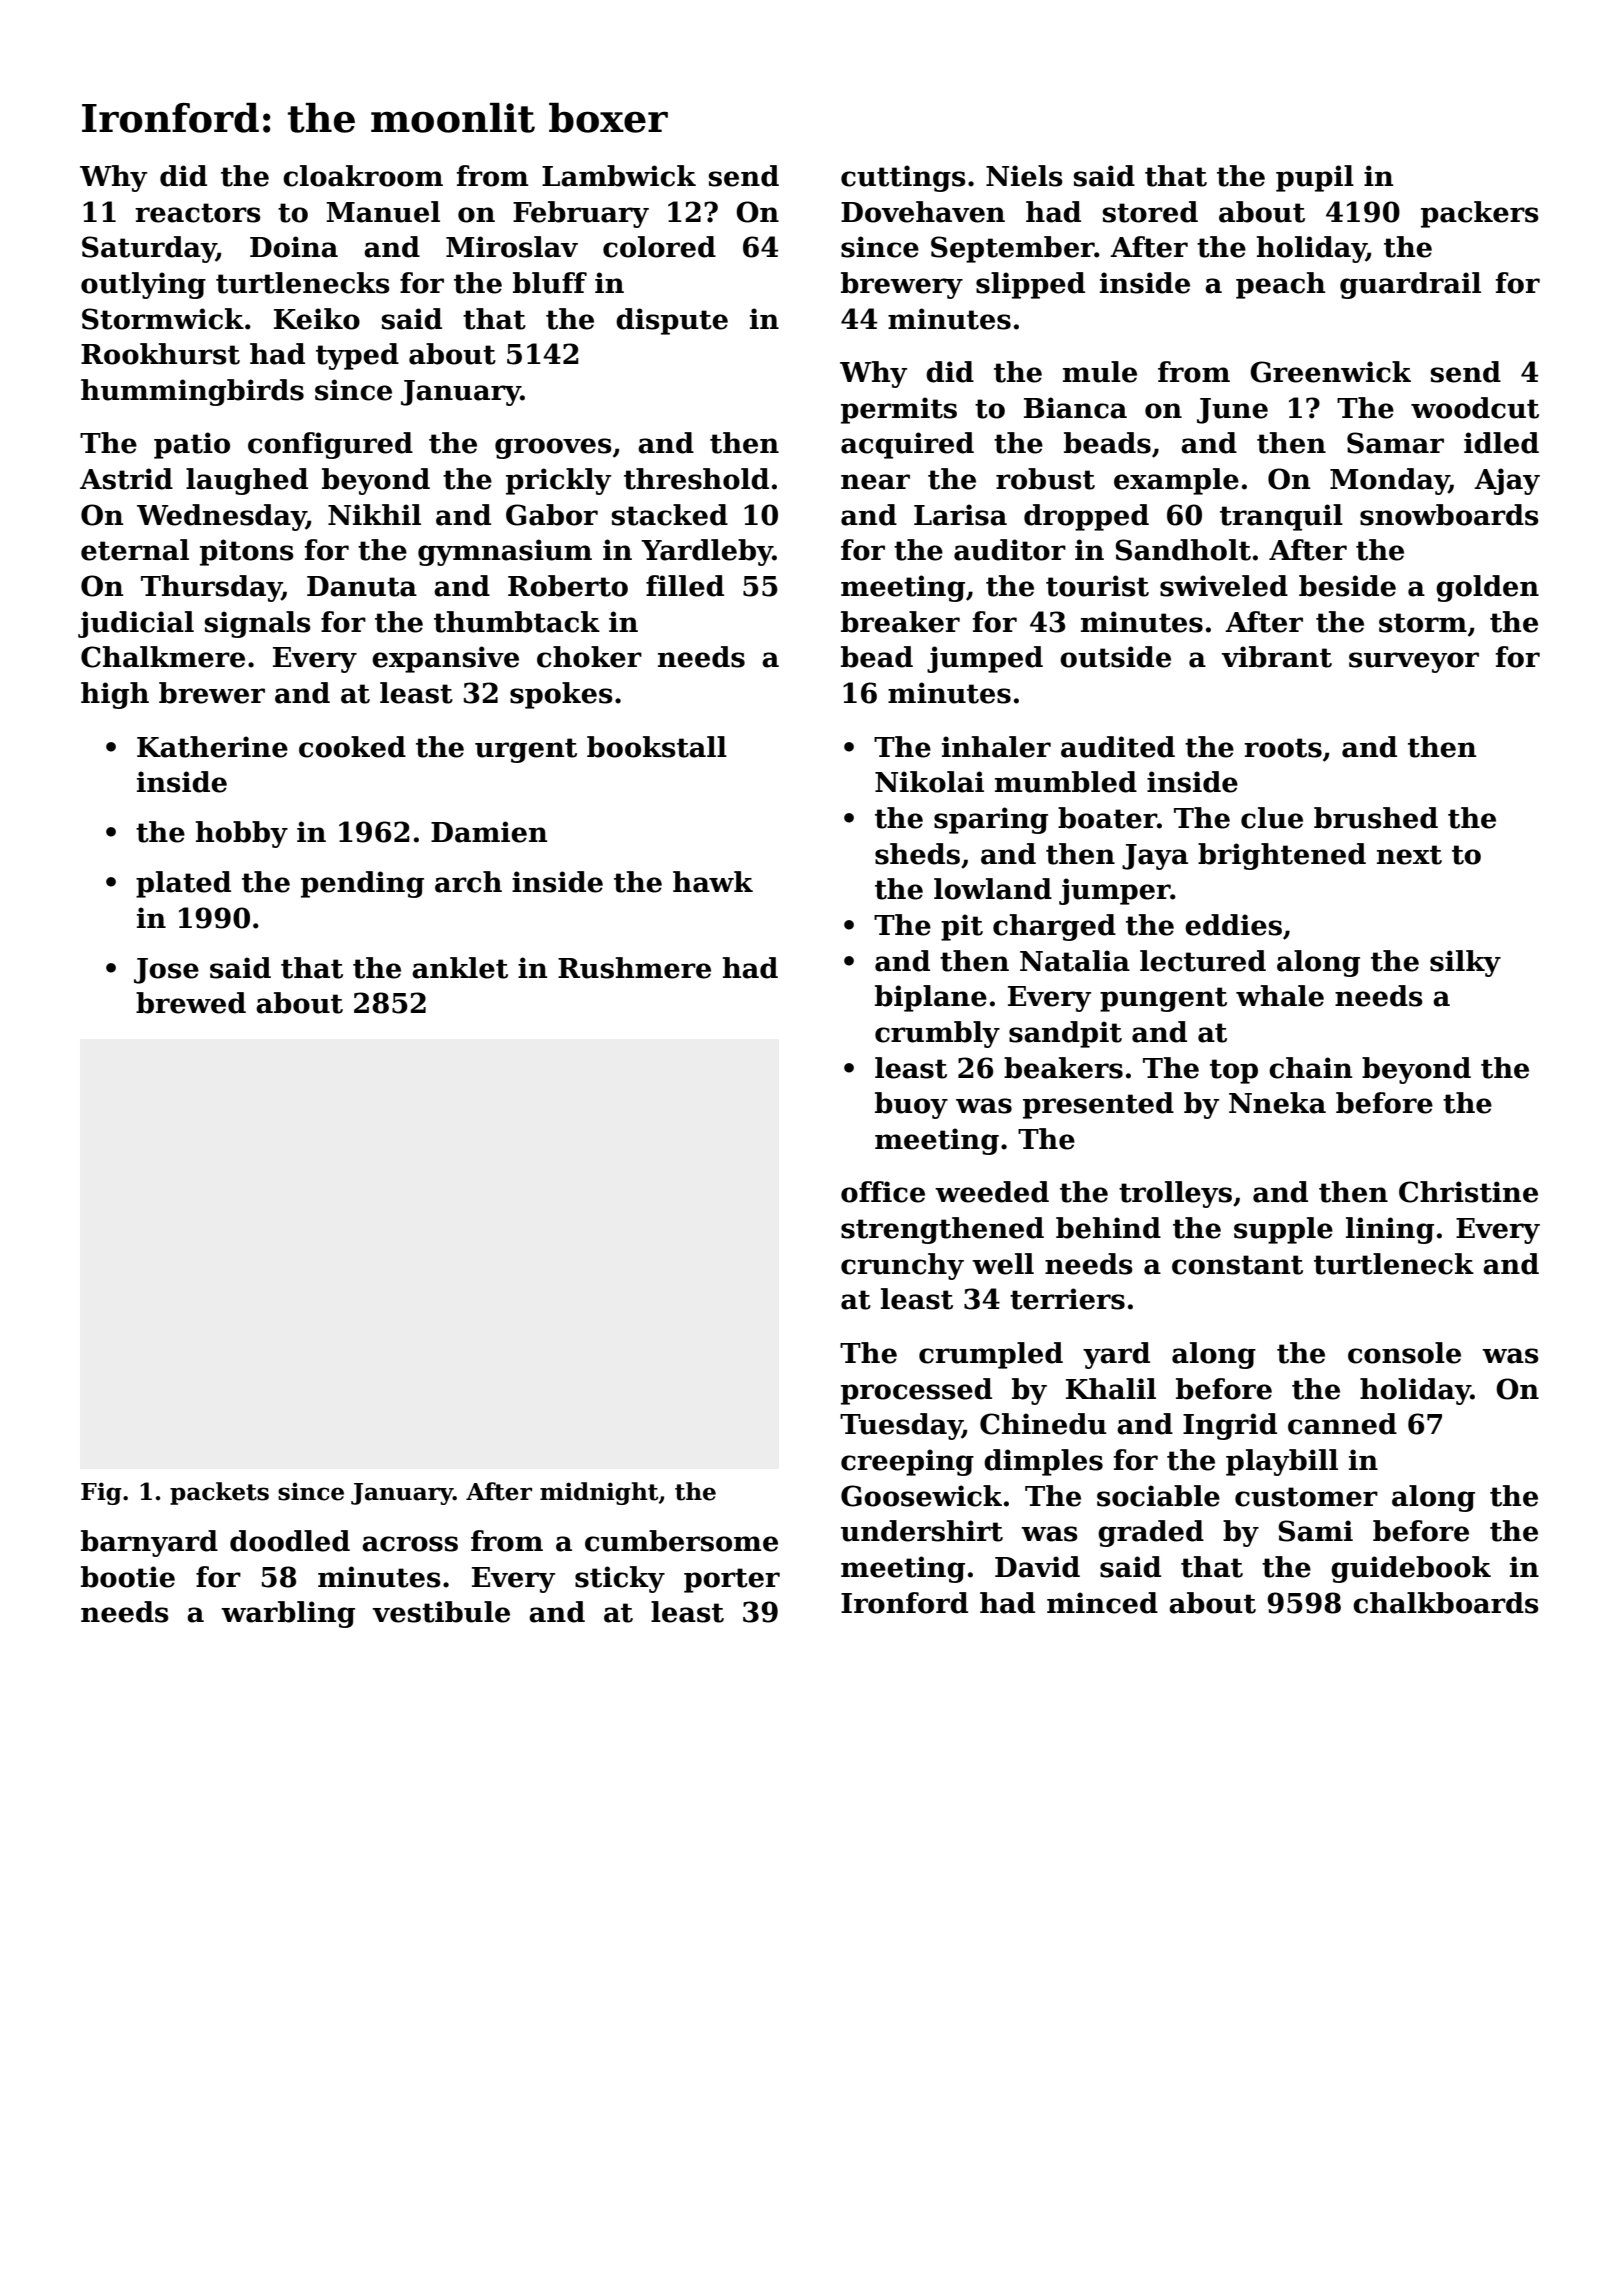  I want to click on roots, so click(1283, 748).
